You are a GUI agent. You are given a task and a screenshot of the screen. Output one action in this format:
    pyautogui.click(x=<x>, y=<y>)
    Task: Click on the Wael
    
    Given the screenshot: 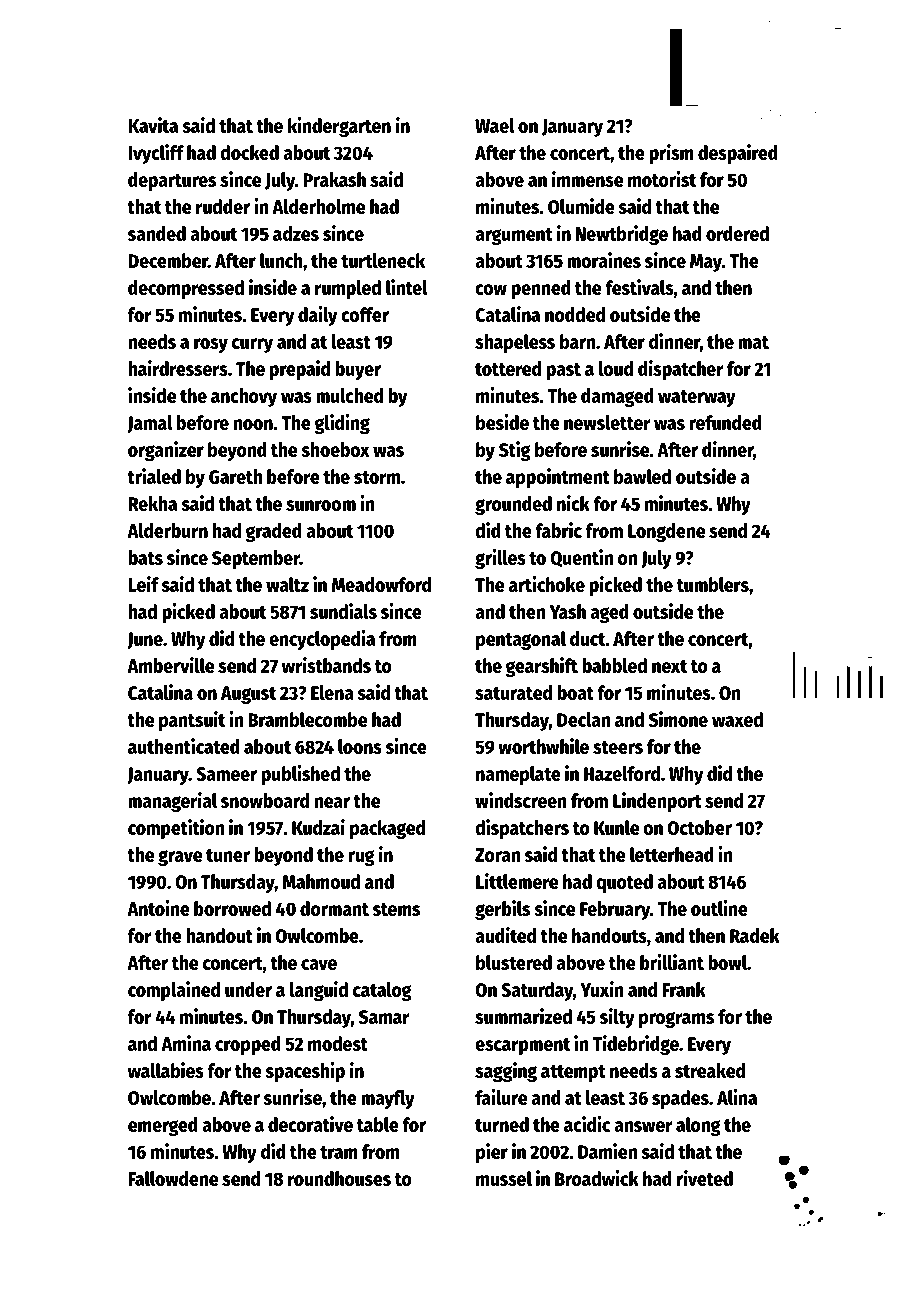 What is the action you would take?
    pyautogui.click(x=495, y=125)
